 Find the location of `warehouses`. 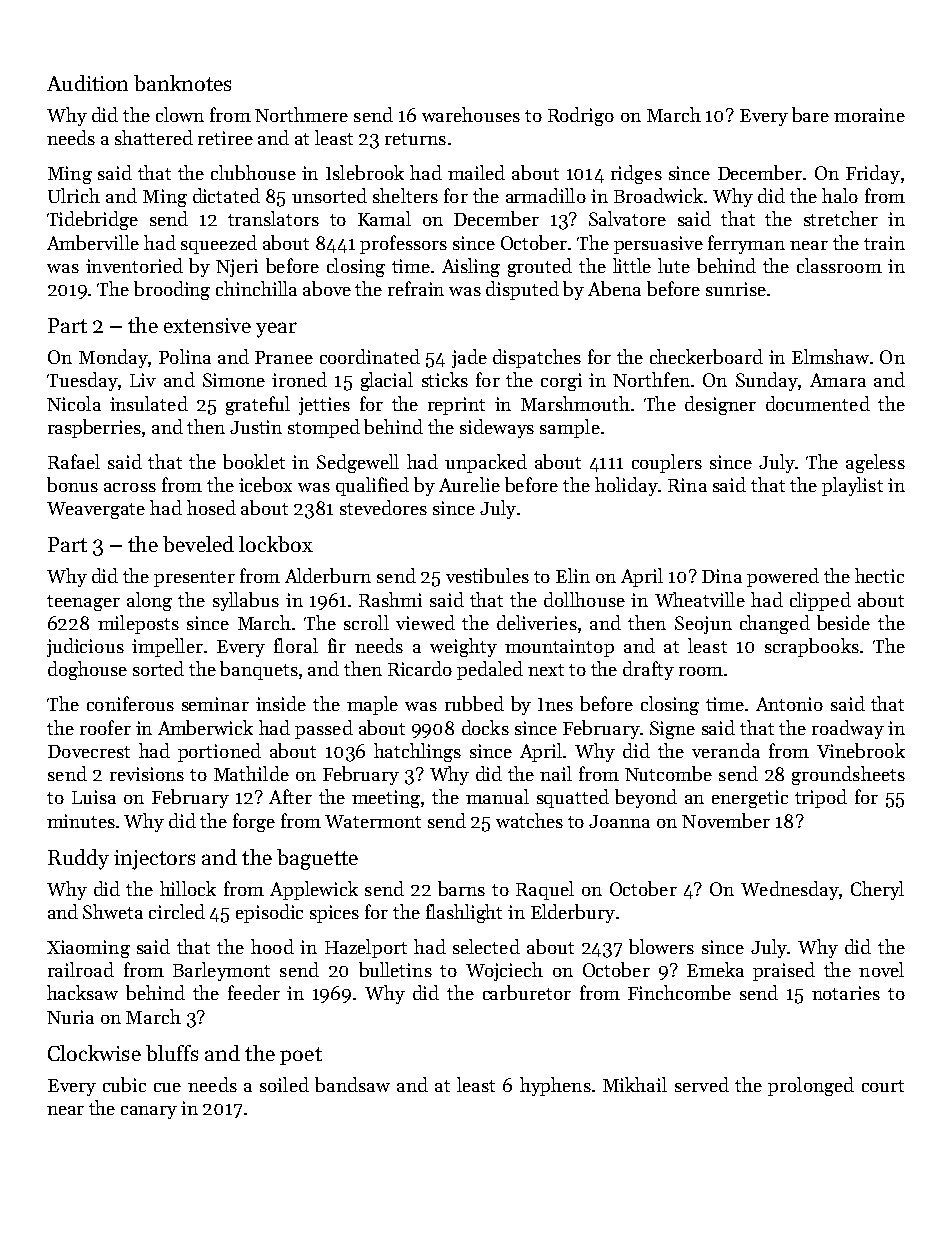

warehouses is located at coordinates (471, 114).
